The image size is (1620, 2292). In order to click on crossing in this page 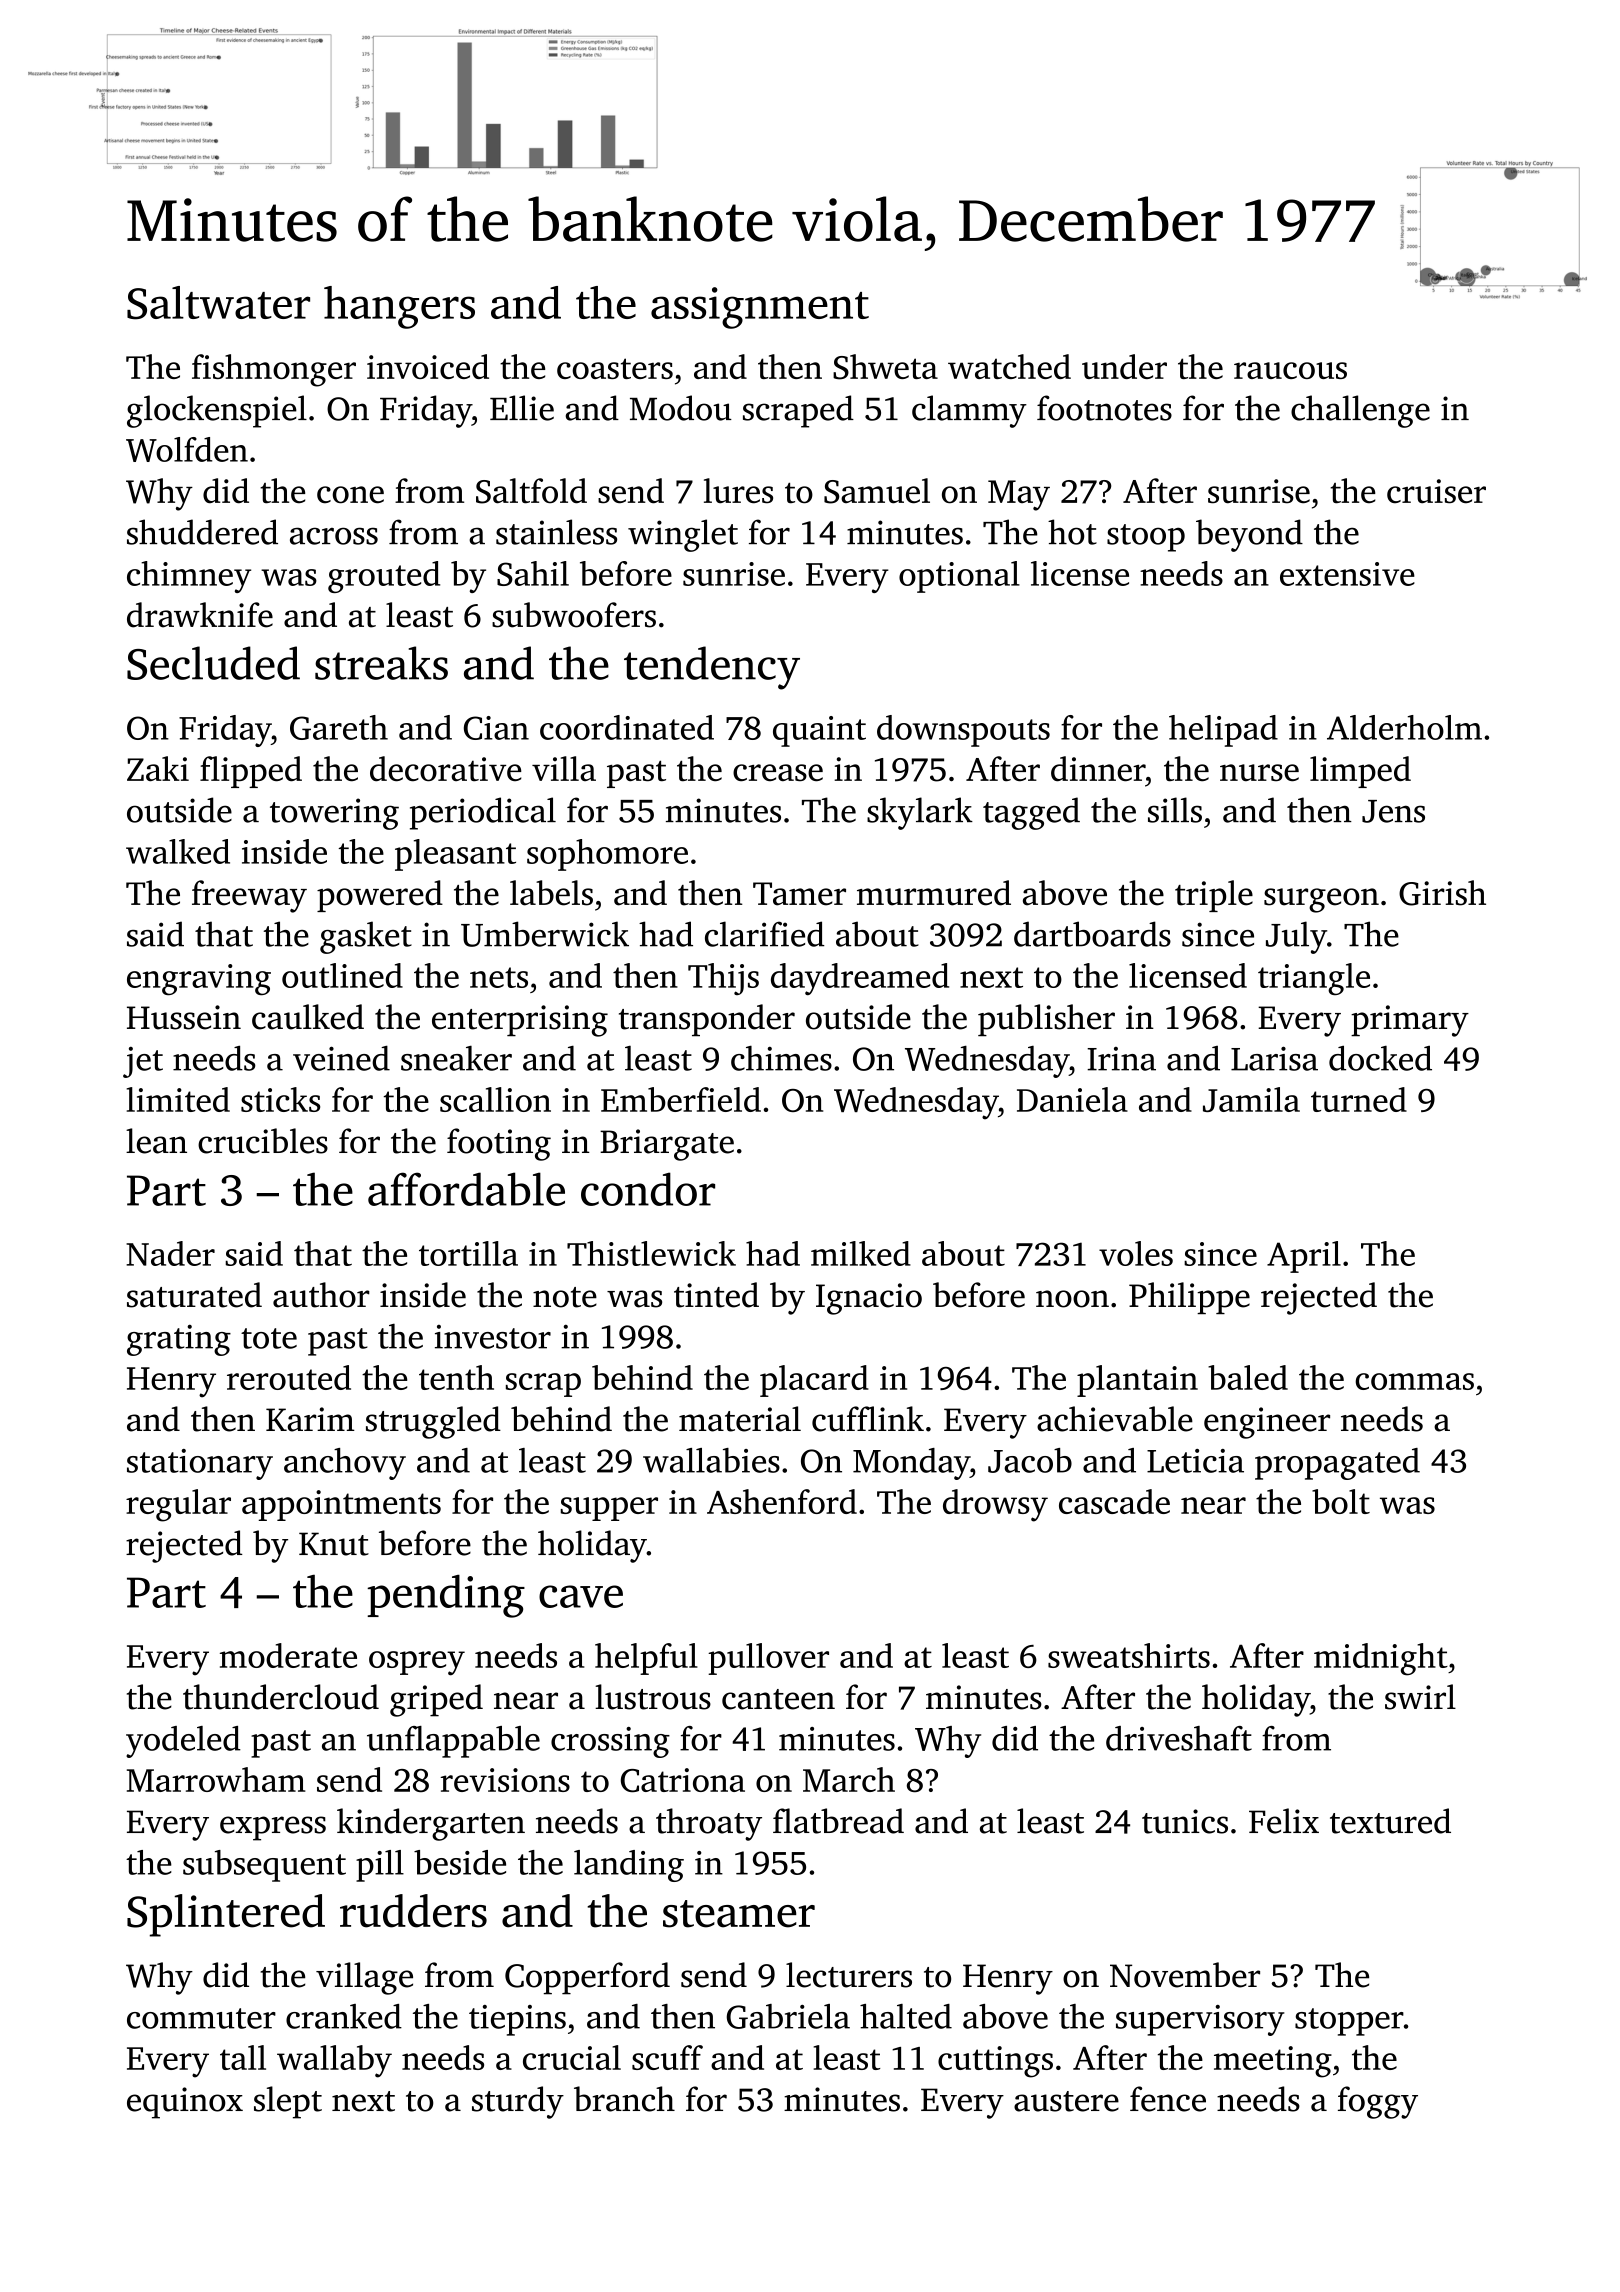, I will do `click(610, 1742)`.
